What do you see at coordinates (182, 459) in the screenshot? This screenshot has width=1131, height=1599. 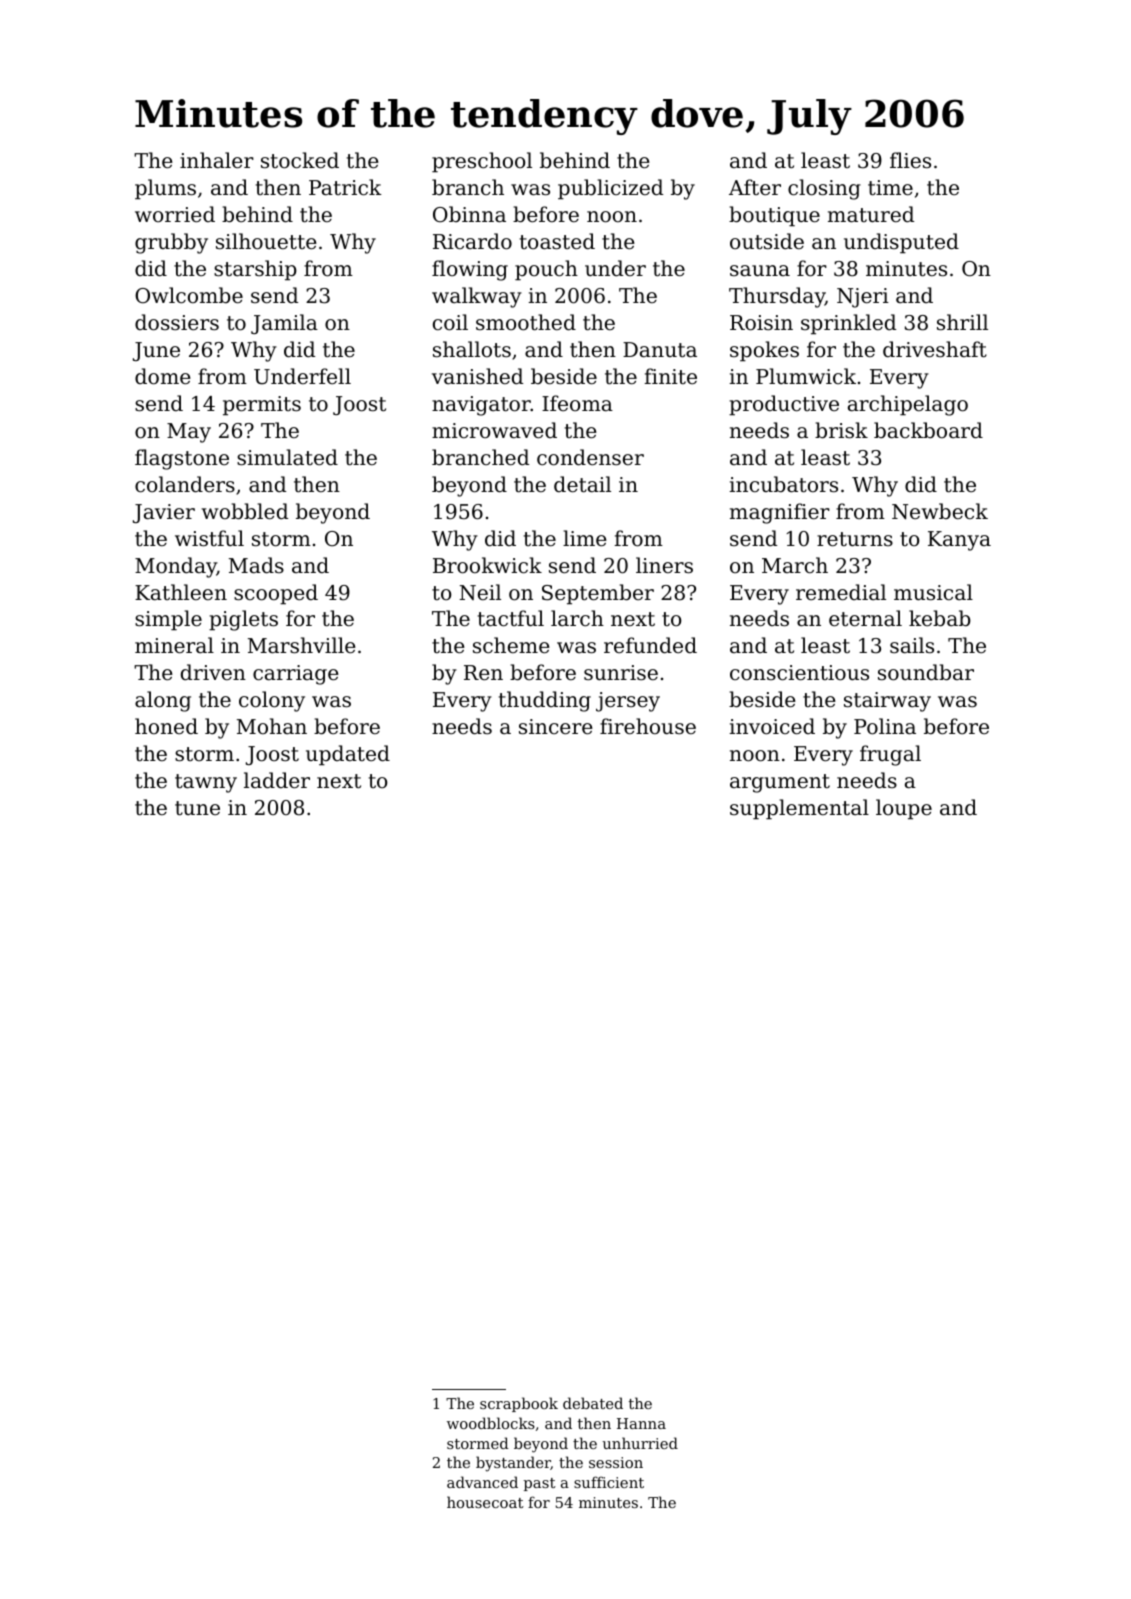 I see `flagstone` at bounding box center [182, 459].
